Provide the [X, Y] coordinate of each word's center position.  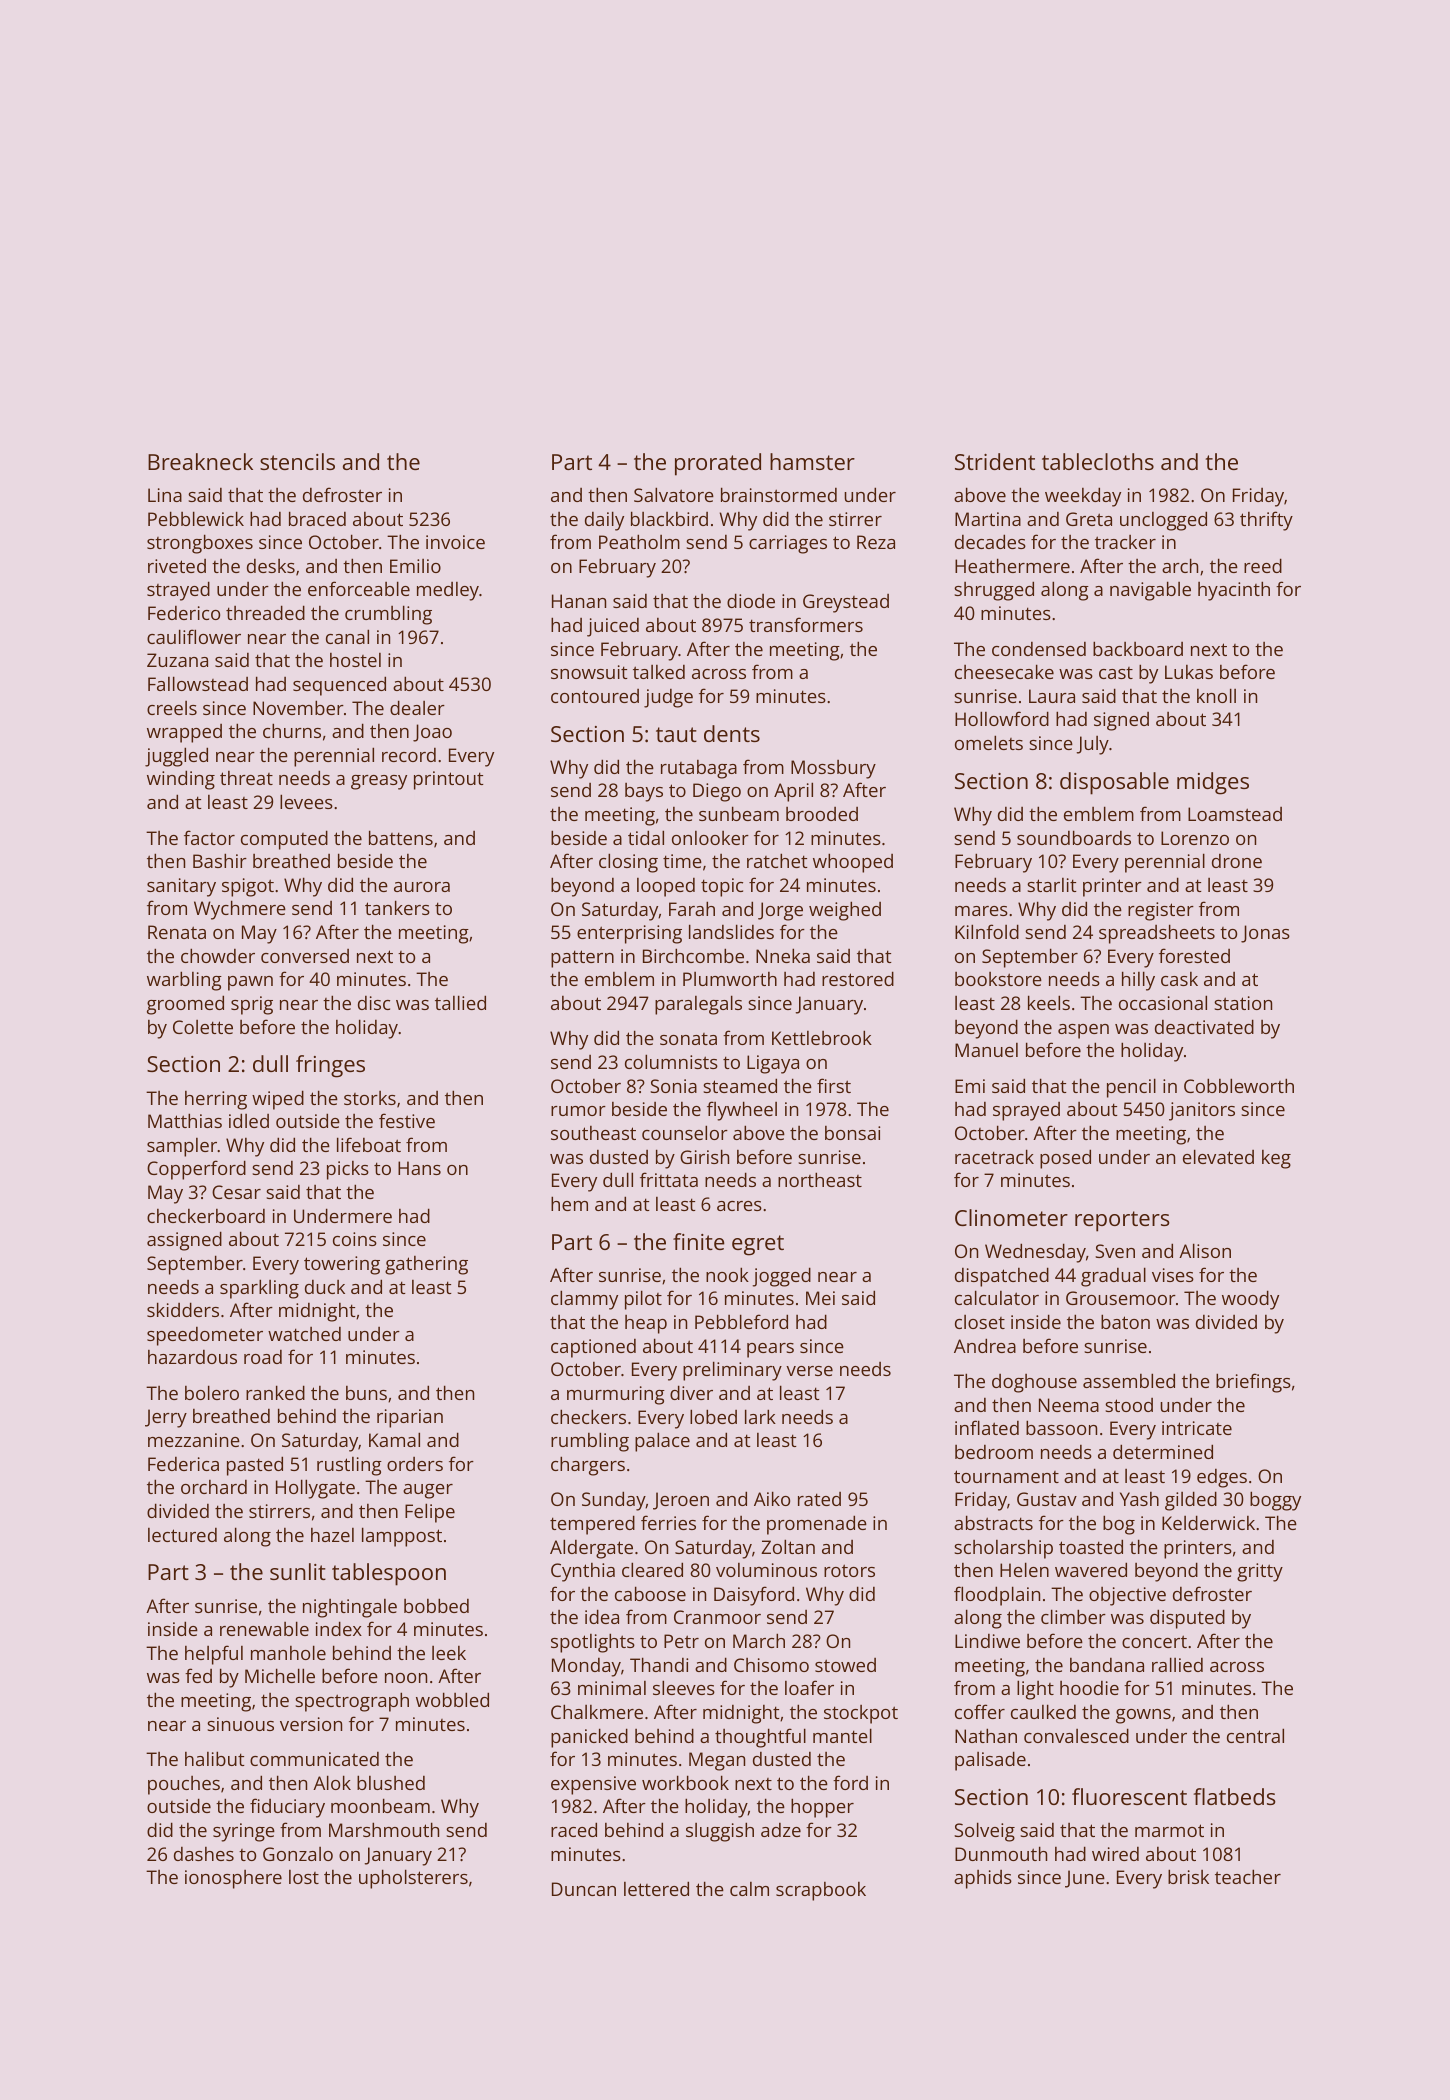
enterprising [629, 934]
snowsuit [589, 672]
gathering [426, 1265]
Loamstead [1235, 814]
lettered [656, 1888]
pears [770, 1350]
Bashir [220, 860]
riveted [177, 566]
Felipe [430, 1513]
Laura [1052, 696]
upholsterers [413, 1879]
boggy [1275, 1501]
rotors [849, 1570]
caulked [1043, 1711]
